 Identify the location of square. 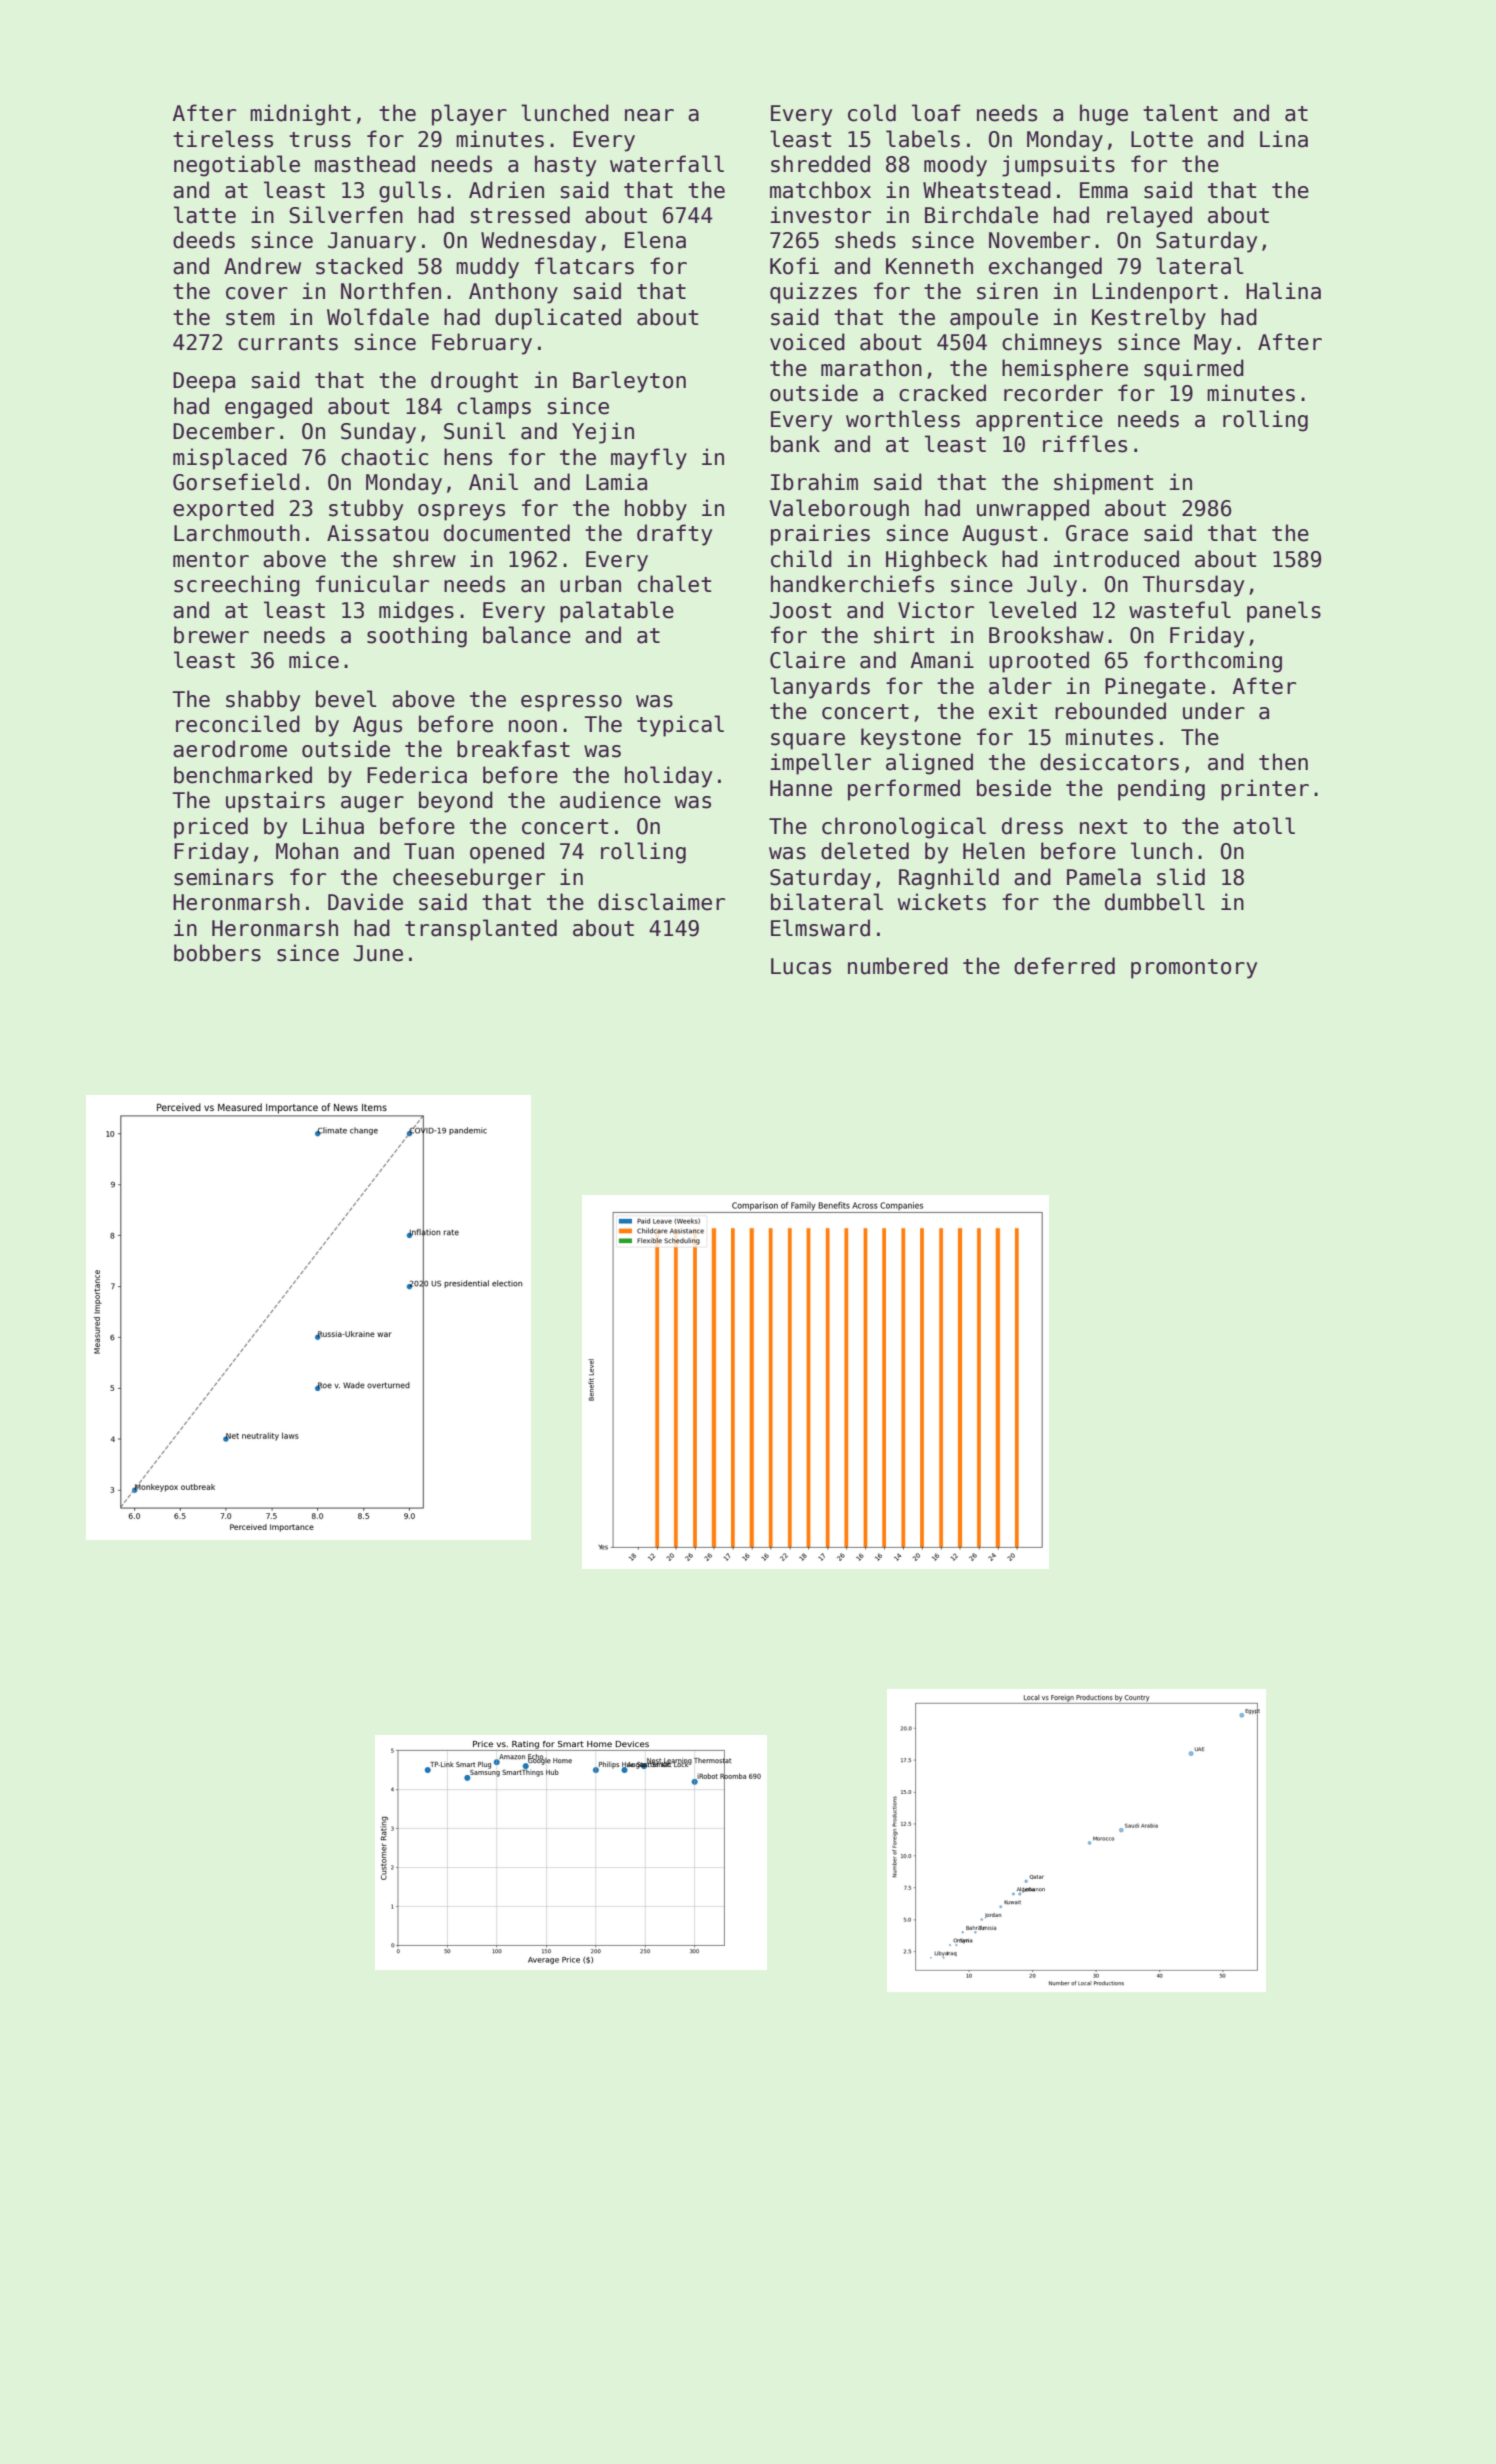
(808, 741).
